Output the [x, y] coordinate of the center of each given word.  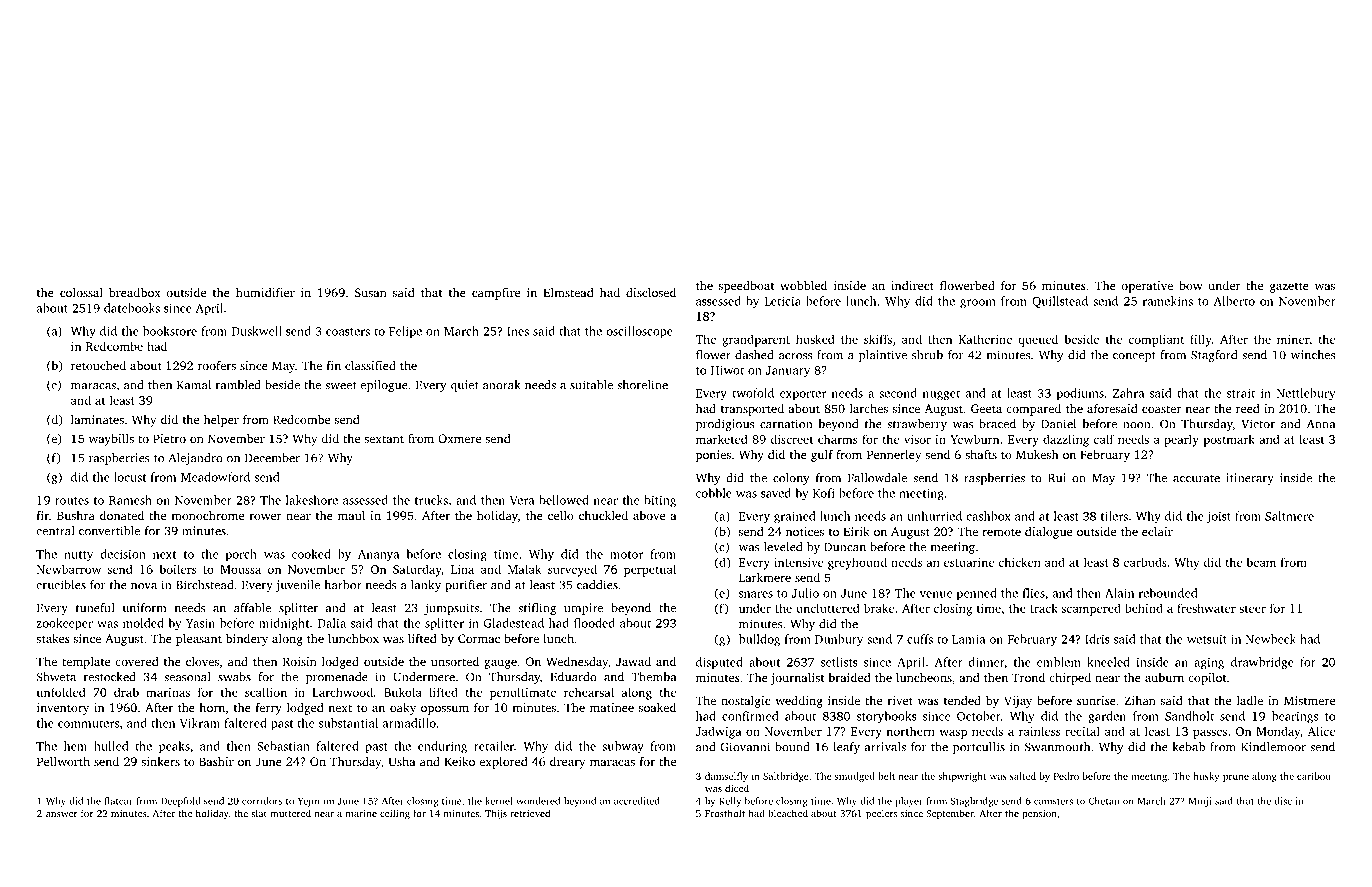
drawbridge [1262, 663]
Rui [1057, 478]
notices [805, 531]
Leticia [783, 301]
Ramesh [130, 500]
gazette [1289, 287]
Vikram [200, 723]
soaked [657, 707]
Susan [371, 292]
